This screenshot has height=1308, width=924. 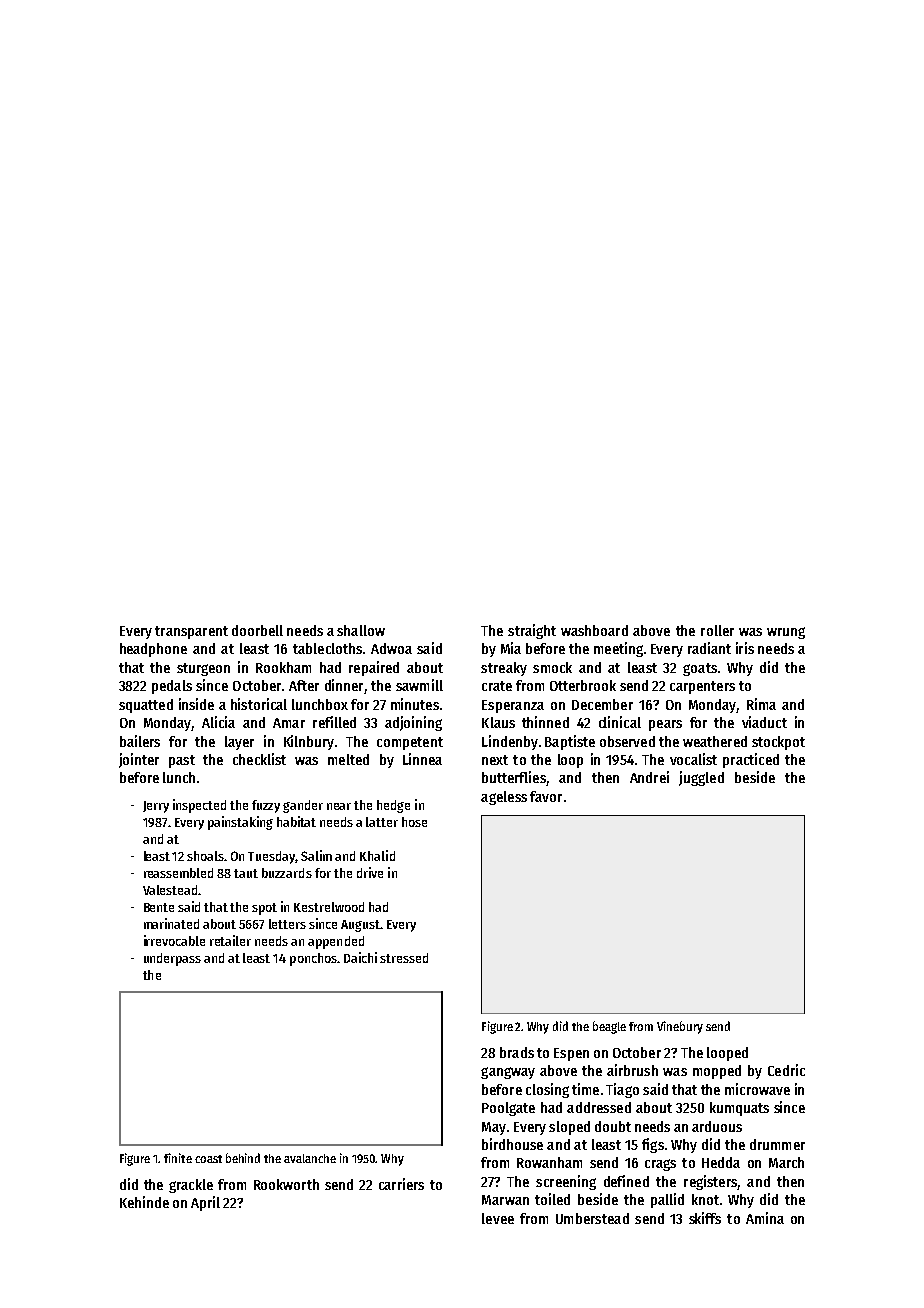 I want to click on iris, so click(x=745, y=648).
